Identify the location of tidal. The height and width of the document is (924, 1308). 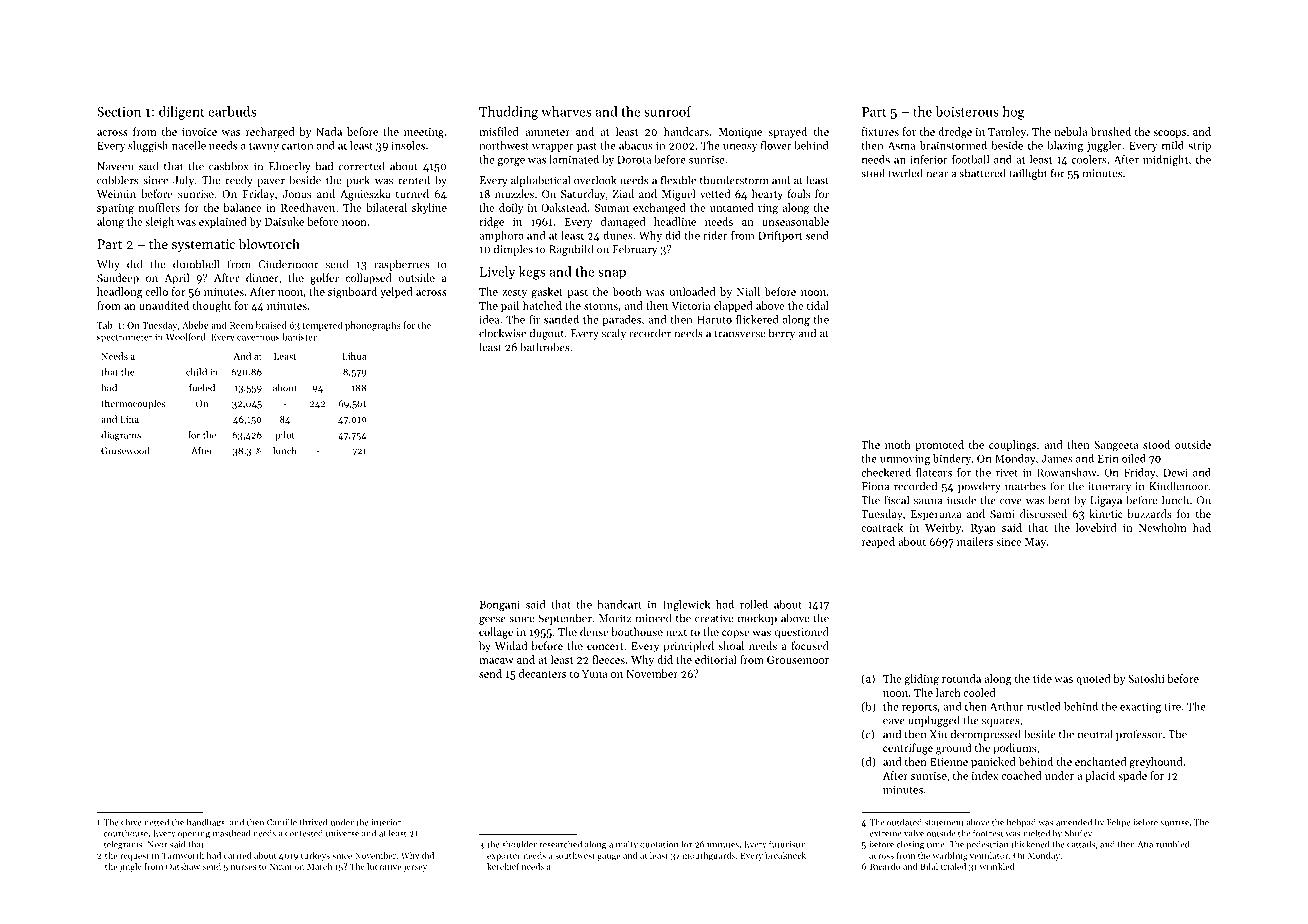
(818, 305).
